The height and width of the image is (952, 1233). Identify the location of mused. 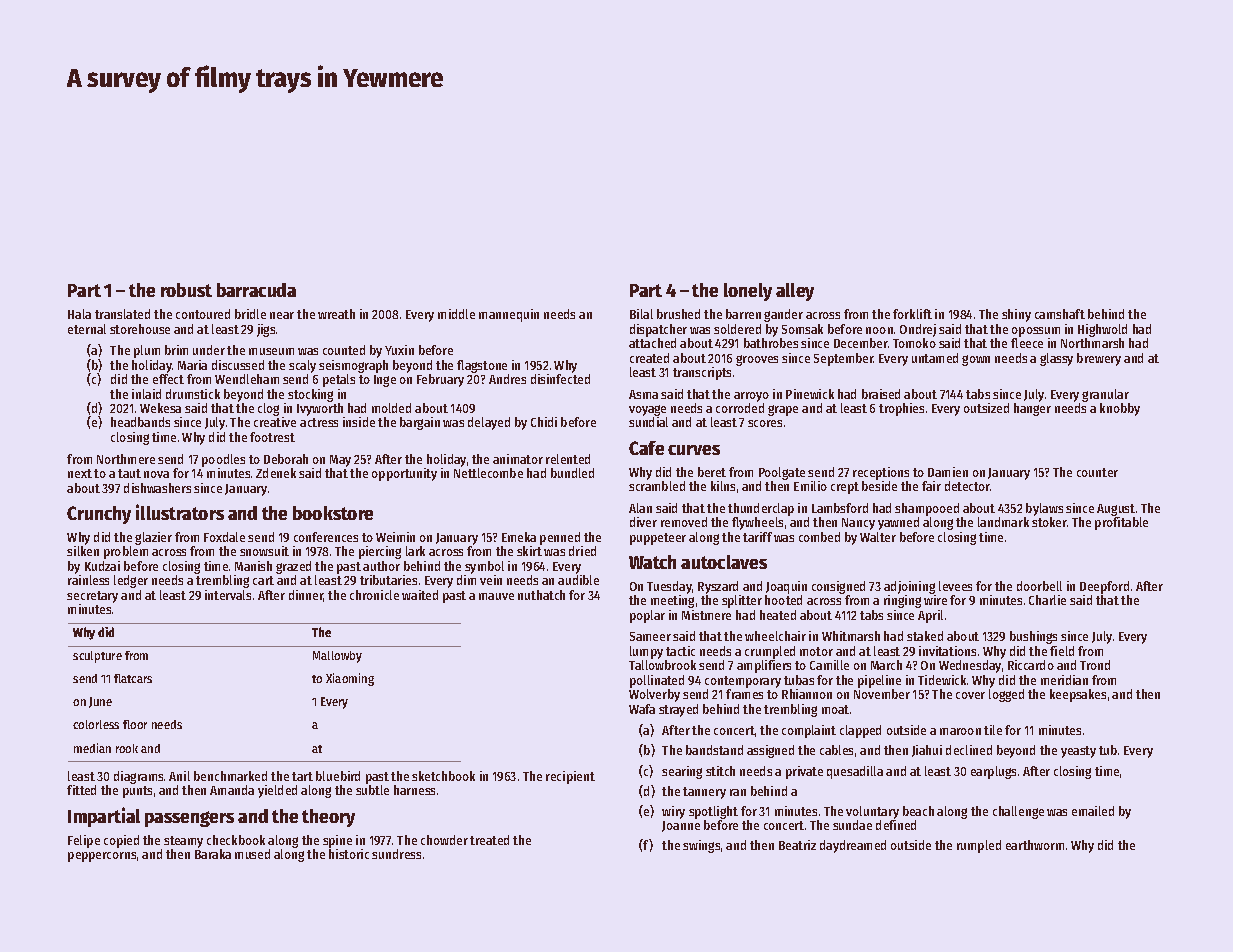
(252, 854).
